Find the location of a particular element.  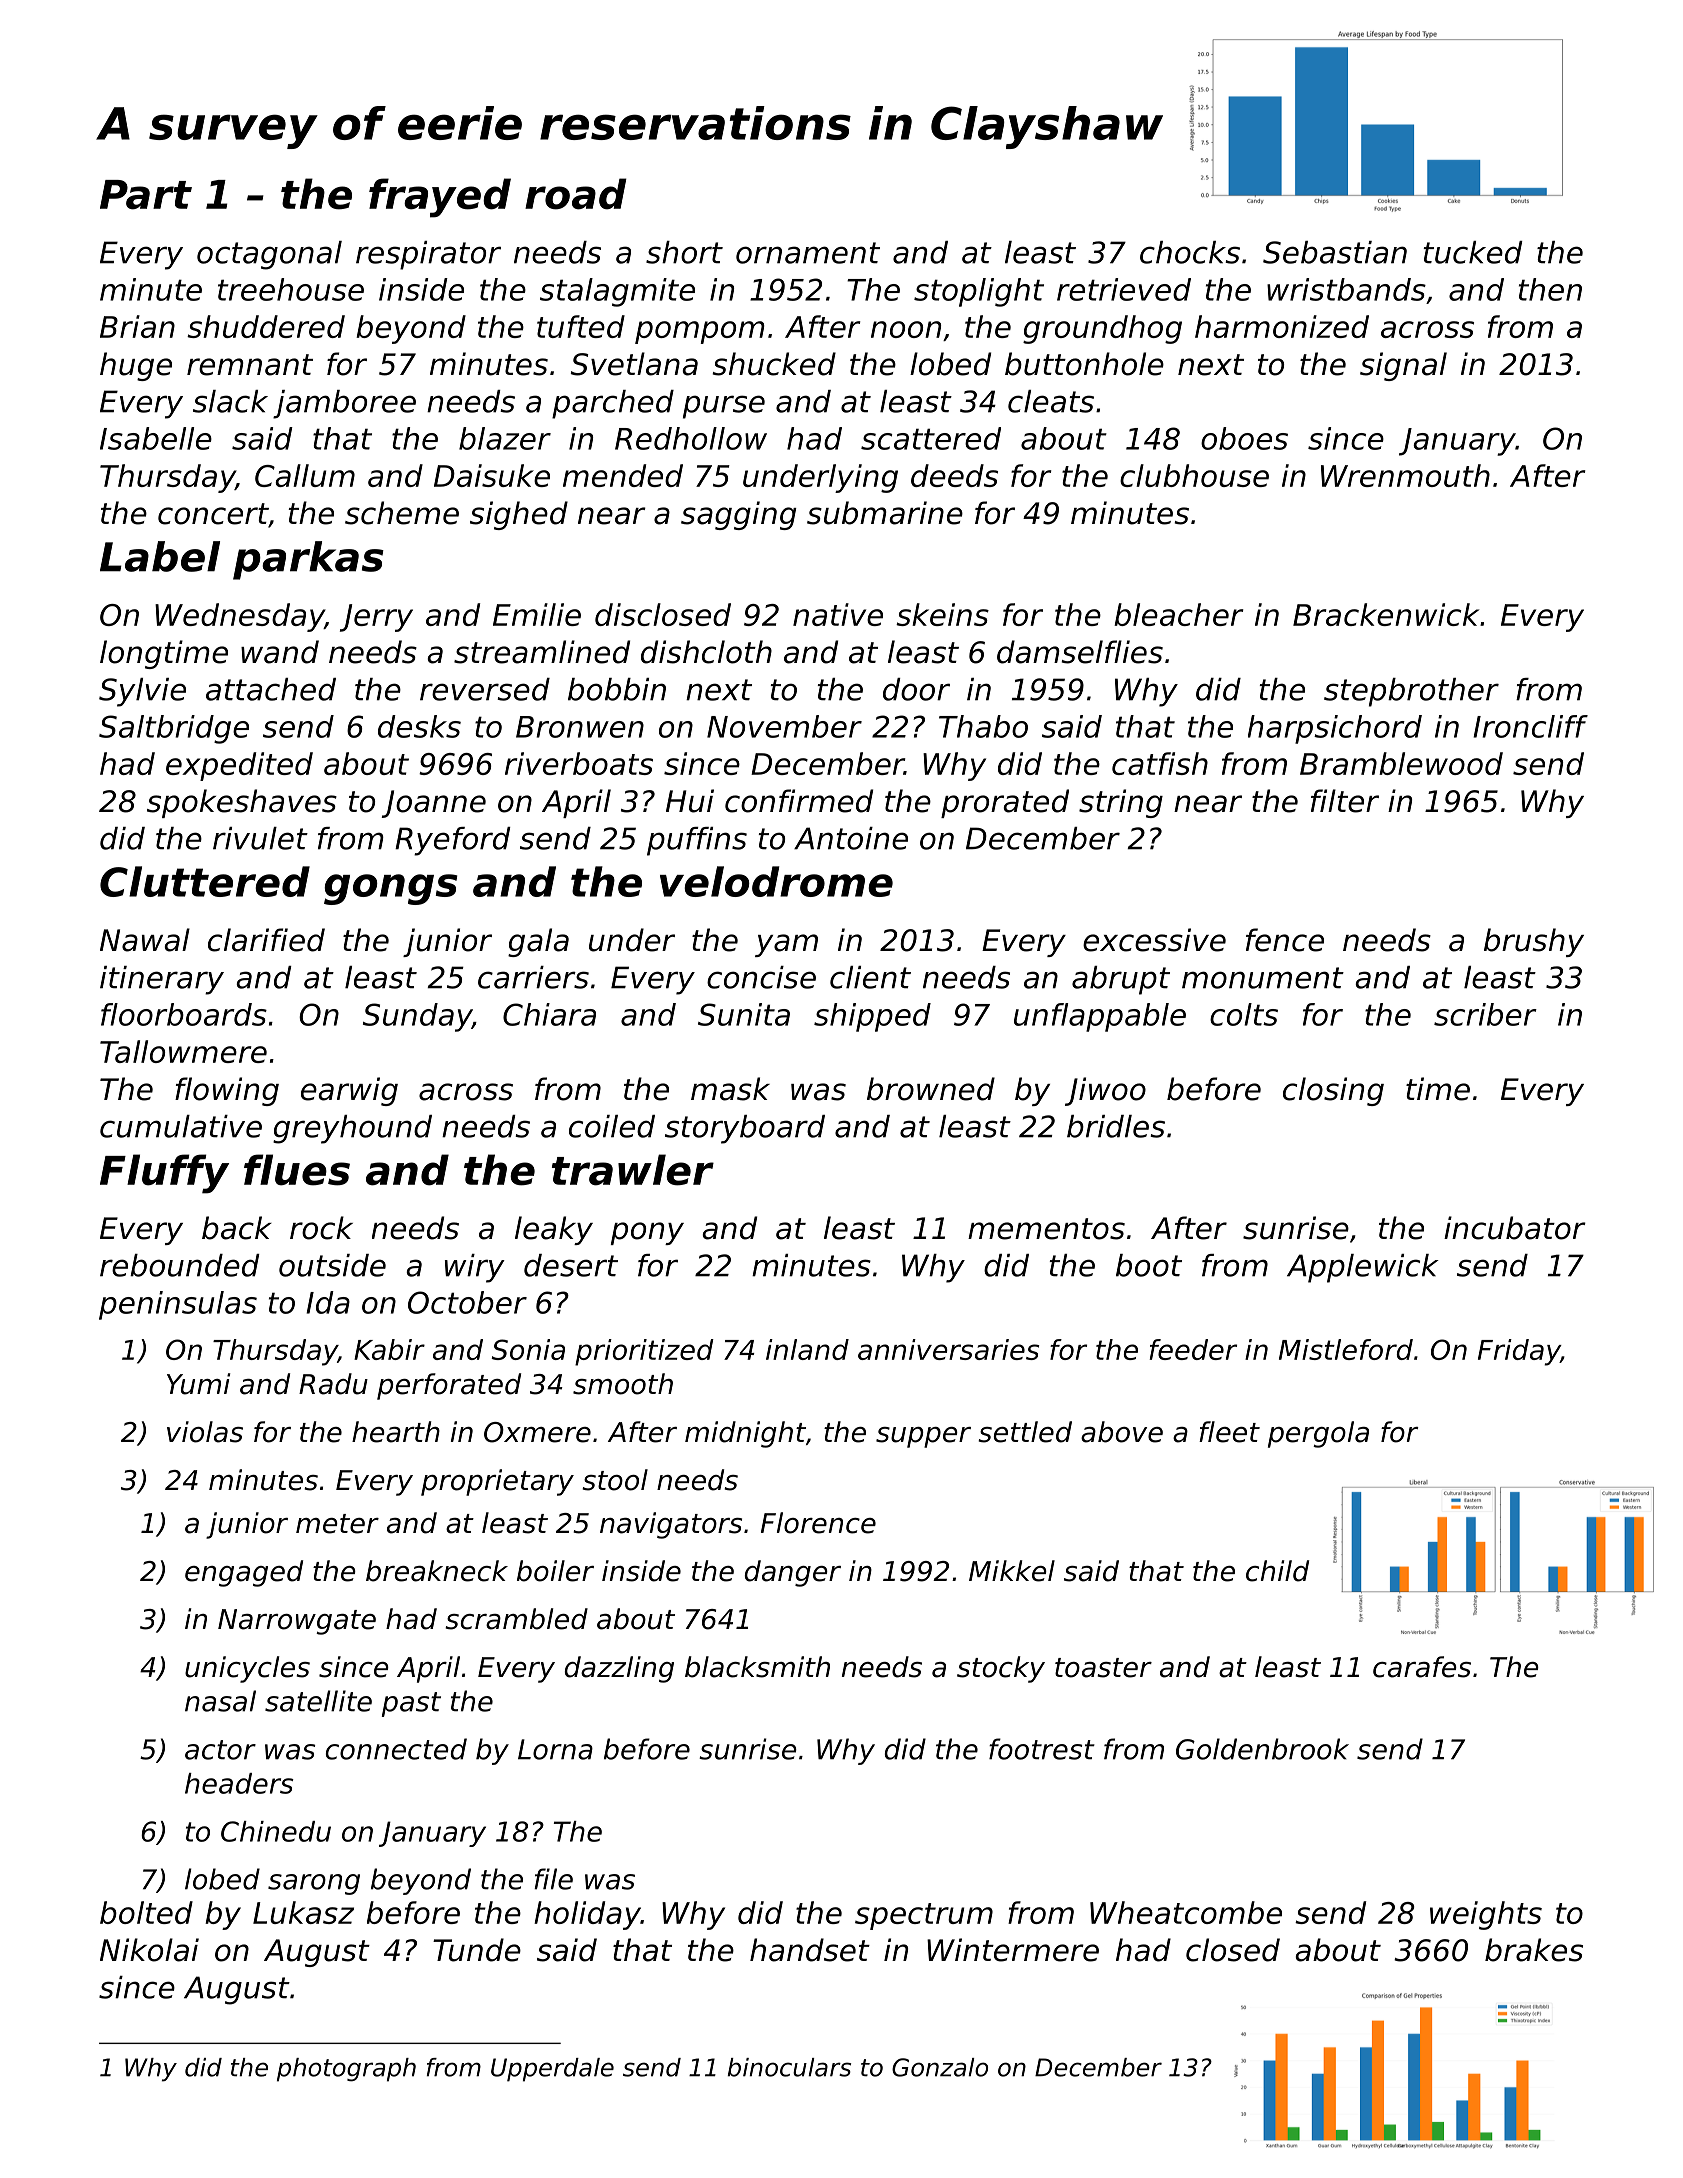

shipped is located at coordinates (872, 1017).
